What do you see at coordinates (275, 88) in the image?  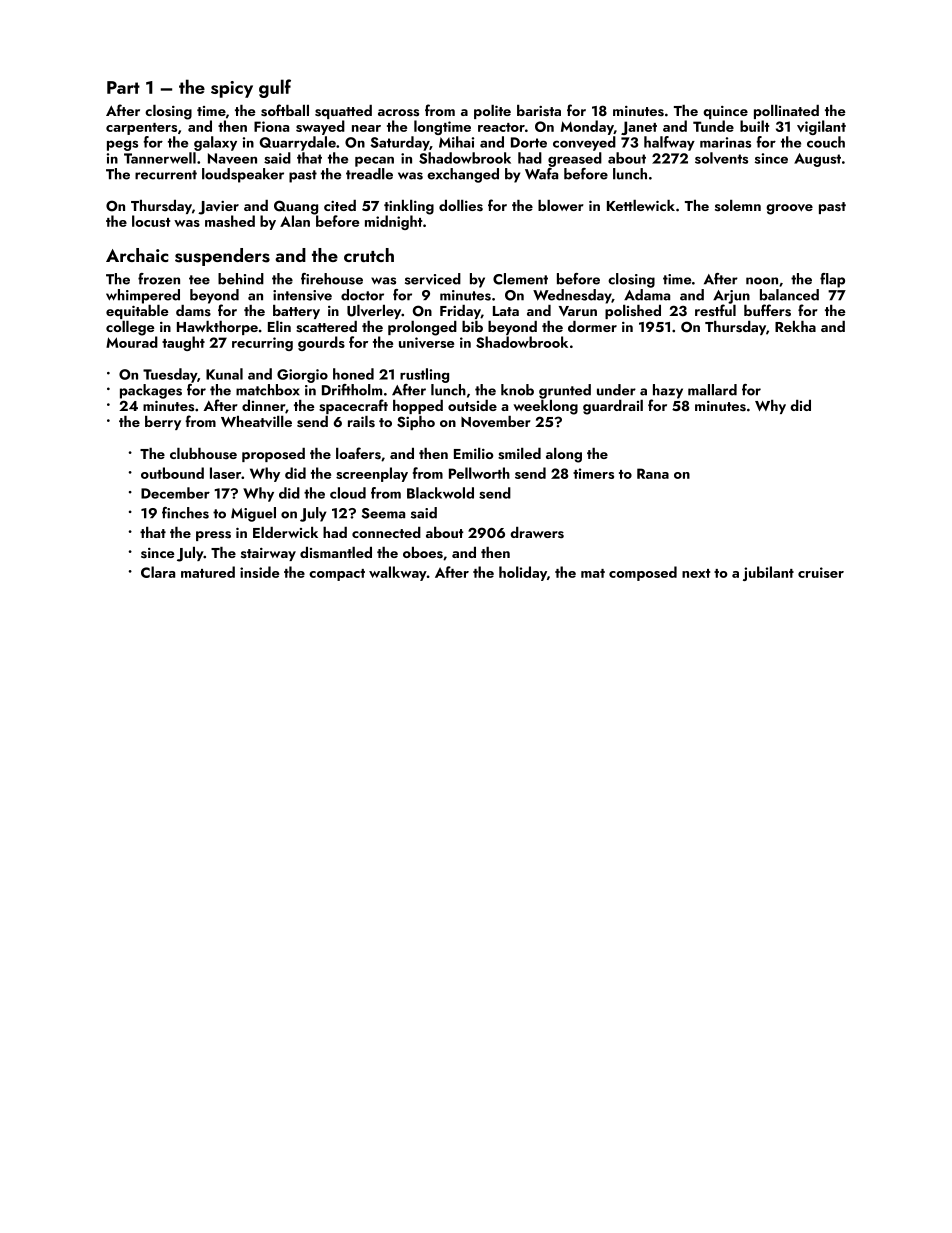 I see `gulf` at bounding box center [275, 88].
